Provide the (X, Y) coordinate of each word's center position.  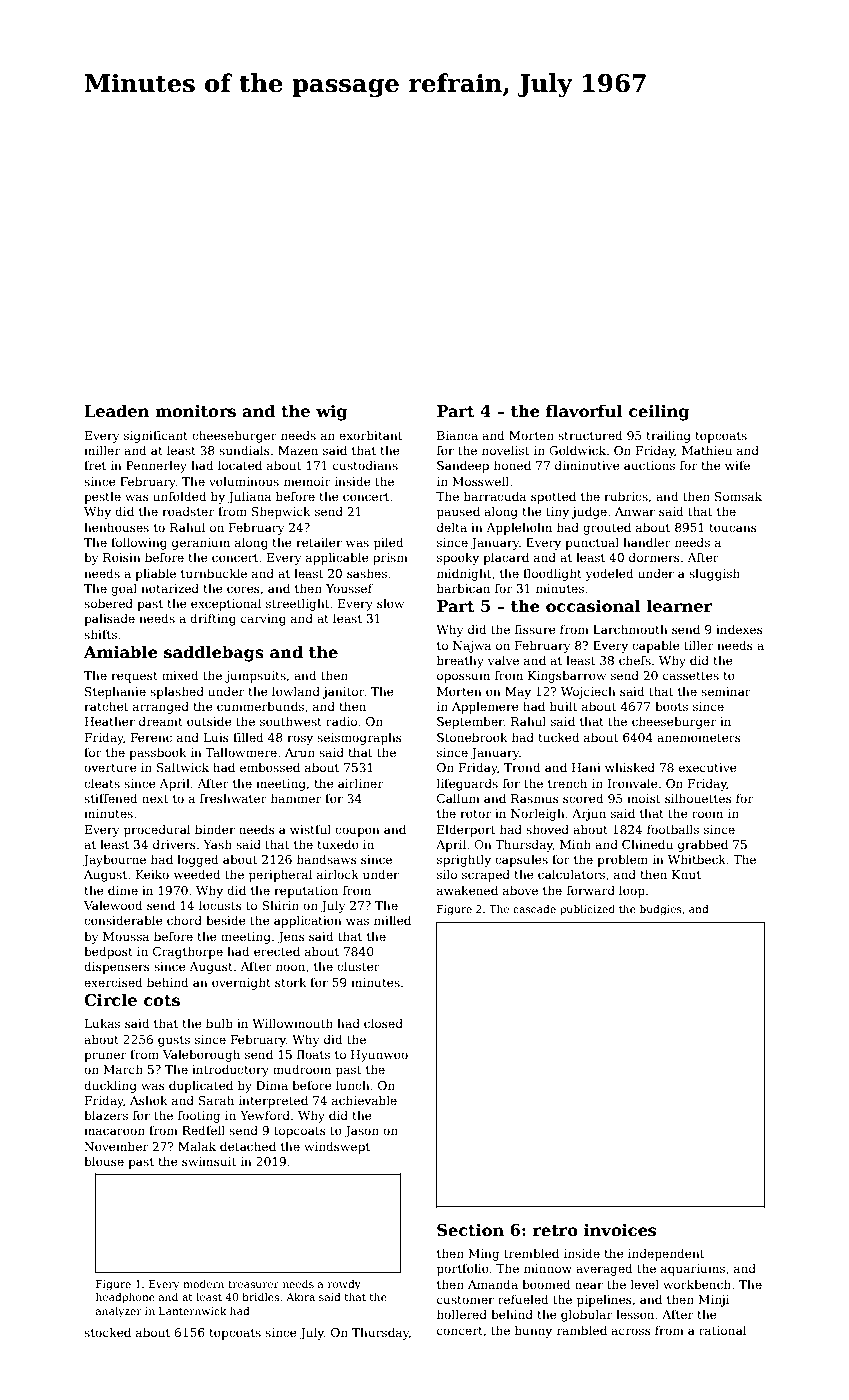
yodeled (610, 574)
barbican (463, 588)
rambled (582, 1330)
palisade (109, 619)
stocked (107, 1332)
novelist (506, 450)
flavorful (584, 410)
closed (383, 1023)
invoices (620, 1230)
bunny (533, 1331)
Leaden (116, 411)
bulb (219, 1023)
